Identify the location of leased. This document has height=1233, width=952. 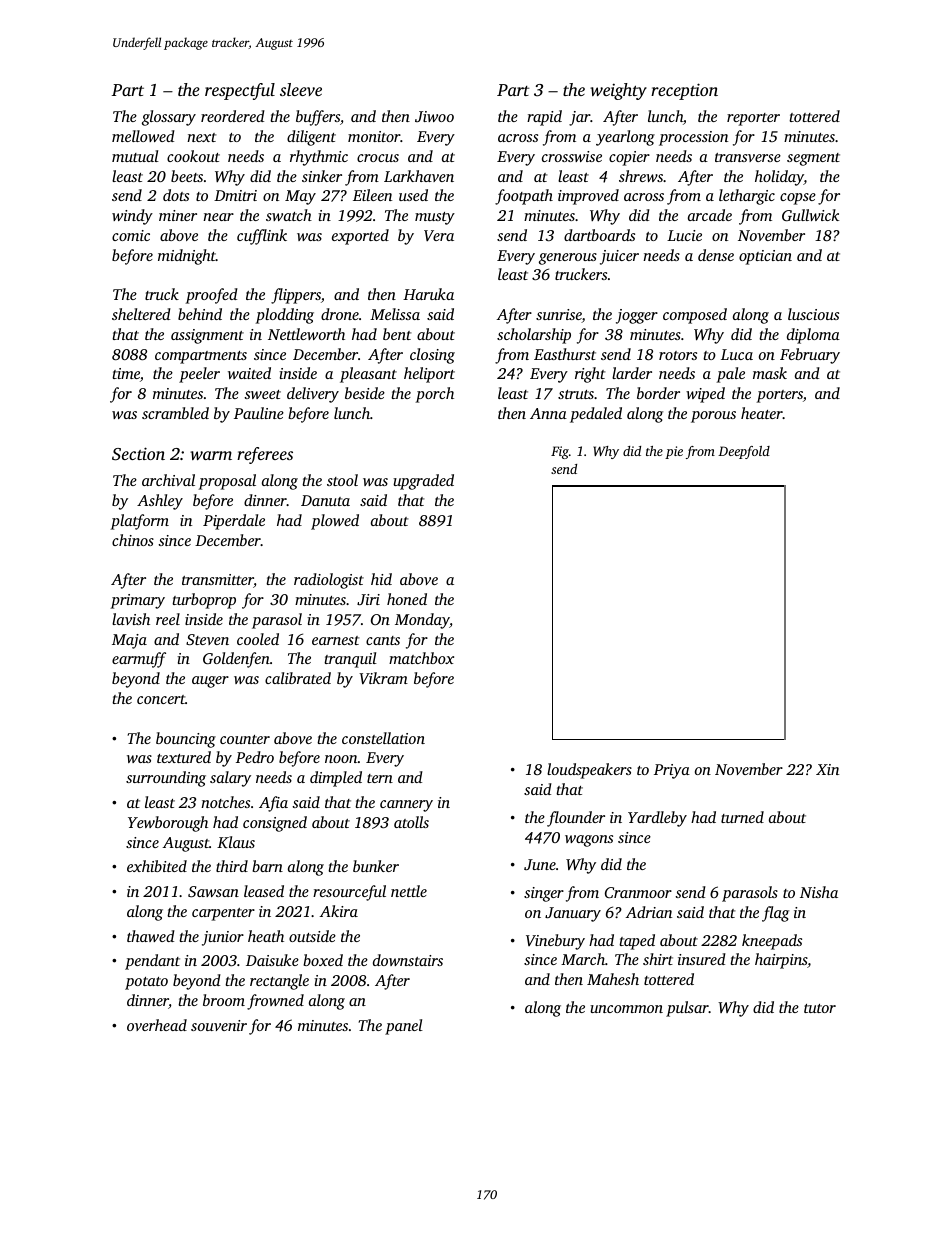
(264, 891).
